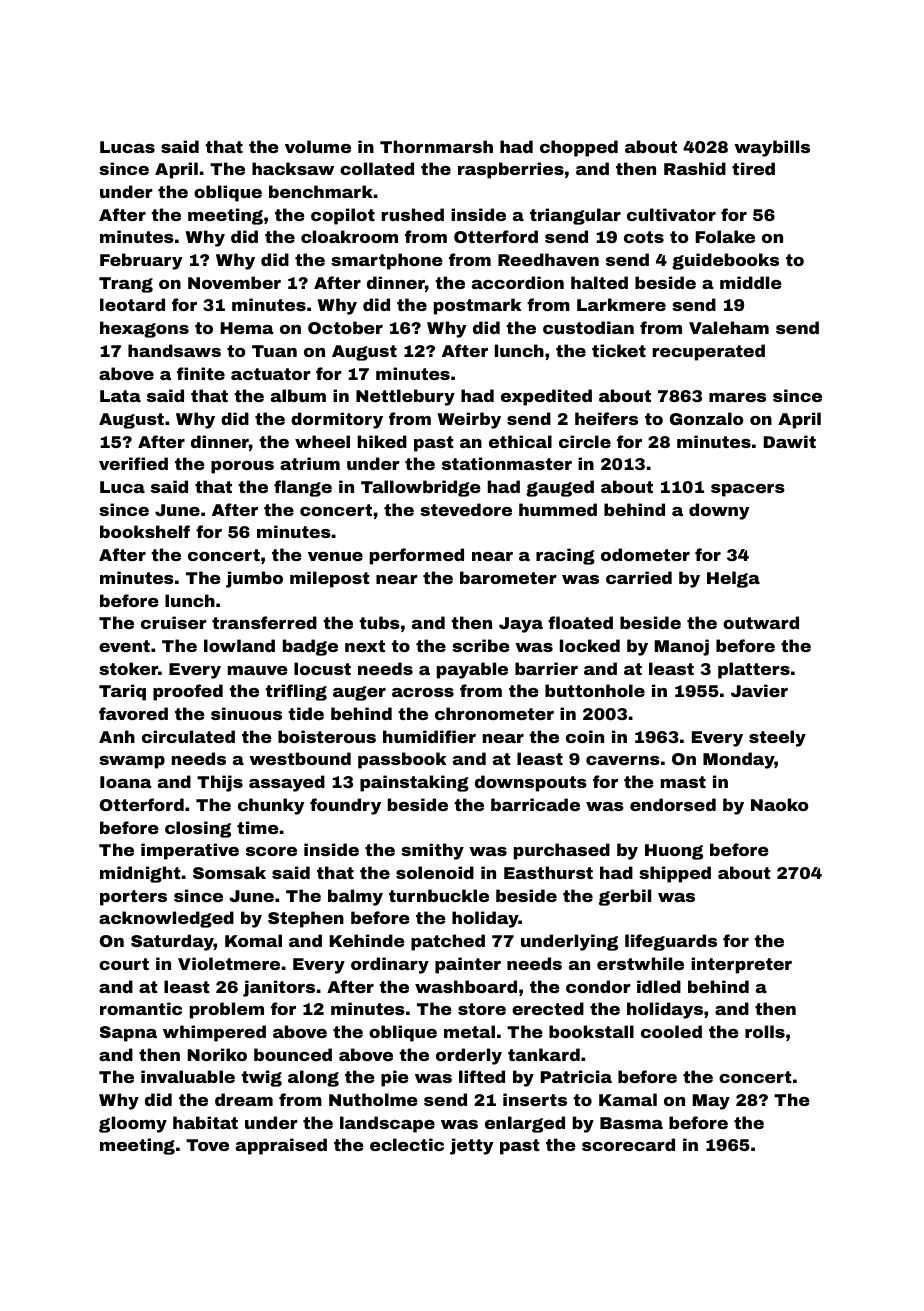 The image size is (924, 1311). What do you see at coordinates (190, 851) in the image?
I see `imperative` at bounding box center [190, 851].
